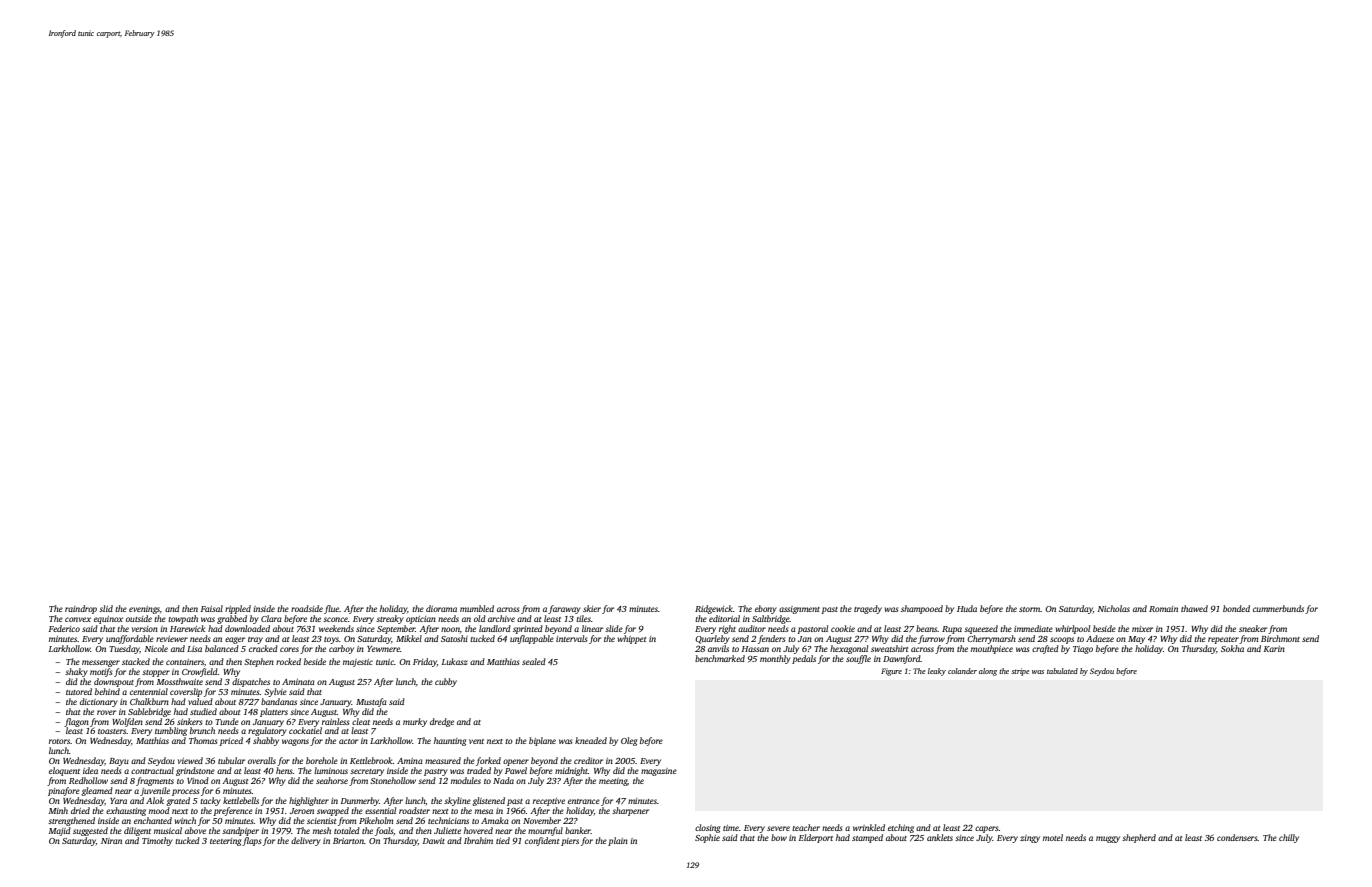 The height and width of the screenshot is (887, 1372). Describe the element at coordinates (231, 741) in the screenshot. I see `priced` at that location.
